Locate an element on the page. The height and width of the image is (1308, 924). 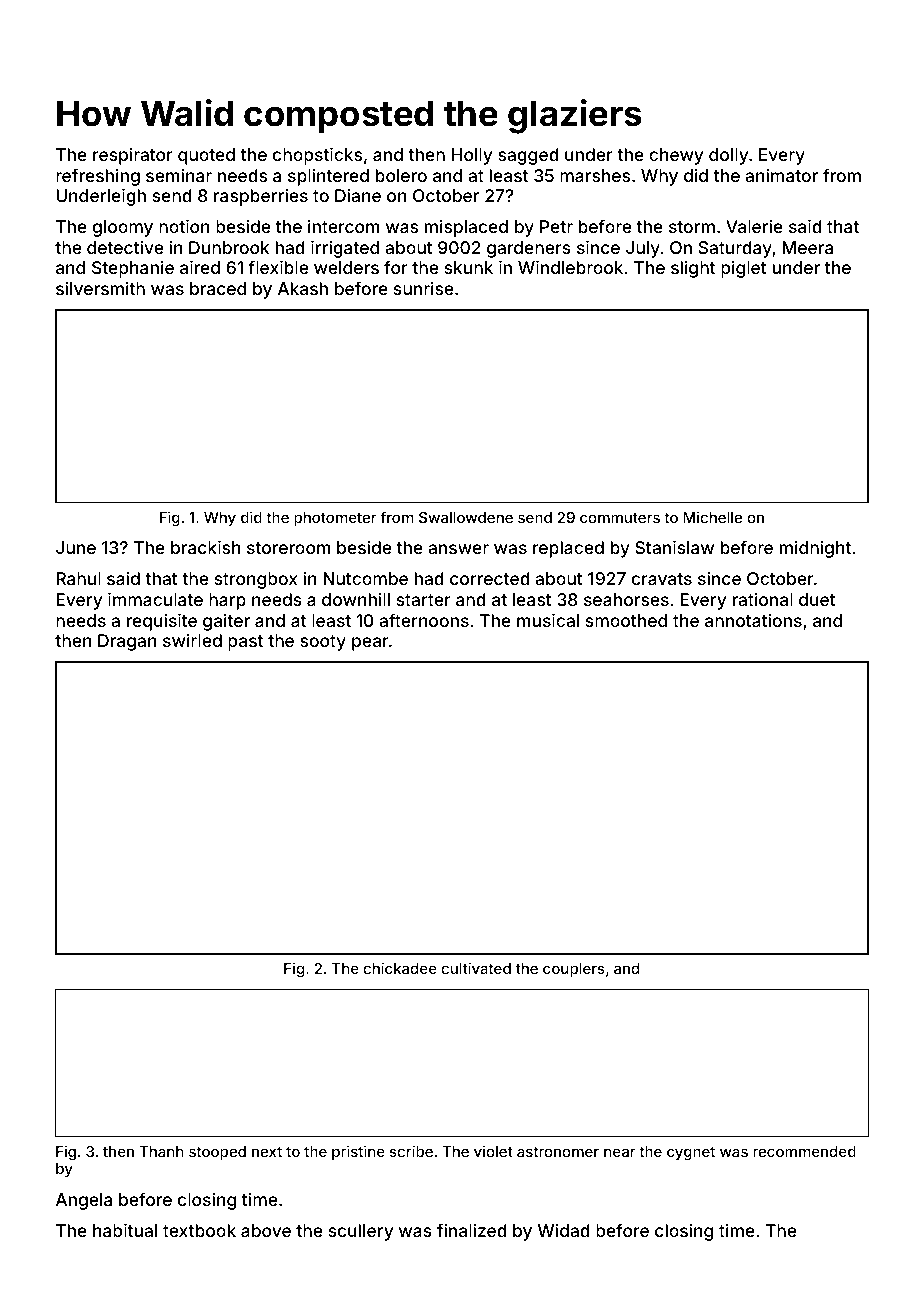
brackish is located at coordinates (206, 547).
